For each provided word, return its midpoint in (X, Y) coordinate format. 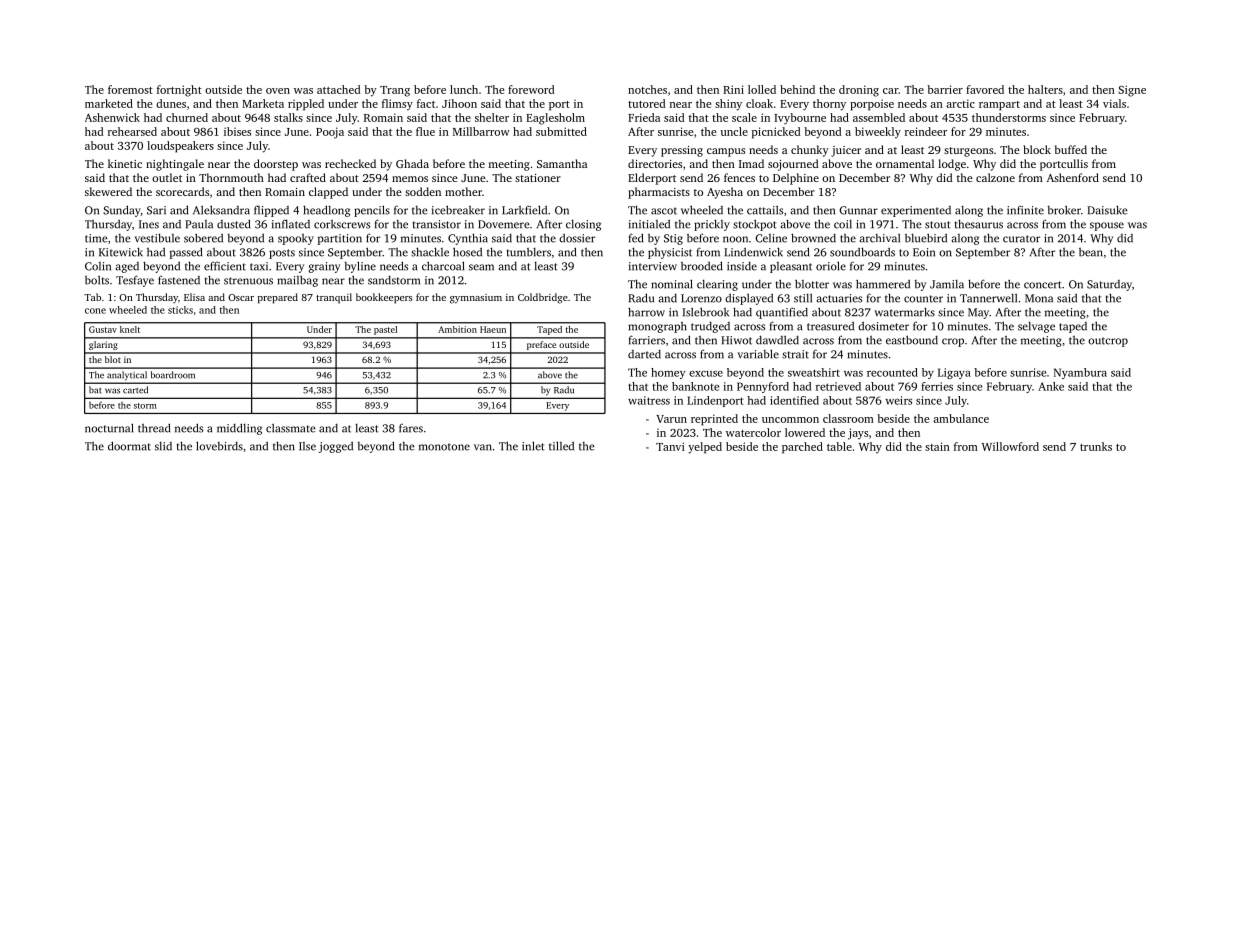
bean (1091, 252)
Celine (771, 238)
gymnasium (476, 299)
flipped (271, 211)
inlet (533, 446)
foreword (531, 89)
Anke (1051, 386)
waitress (649, 400)
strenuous (248, 281)
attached (339, 89)
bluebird (926, 238)
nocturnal (109, 428)
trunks (1096, 446)
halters (1045, 89)
